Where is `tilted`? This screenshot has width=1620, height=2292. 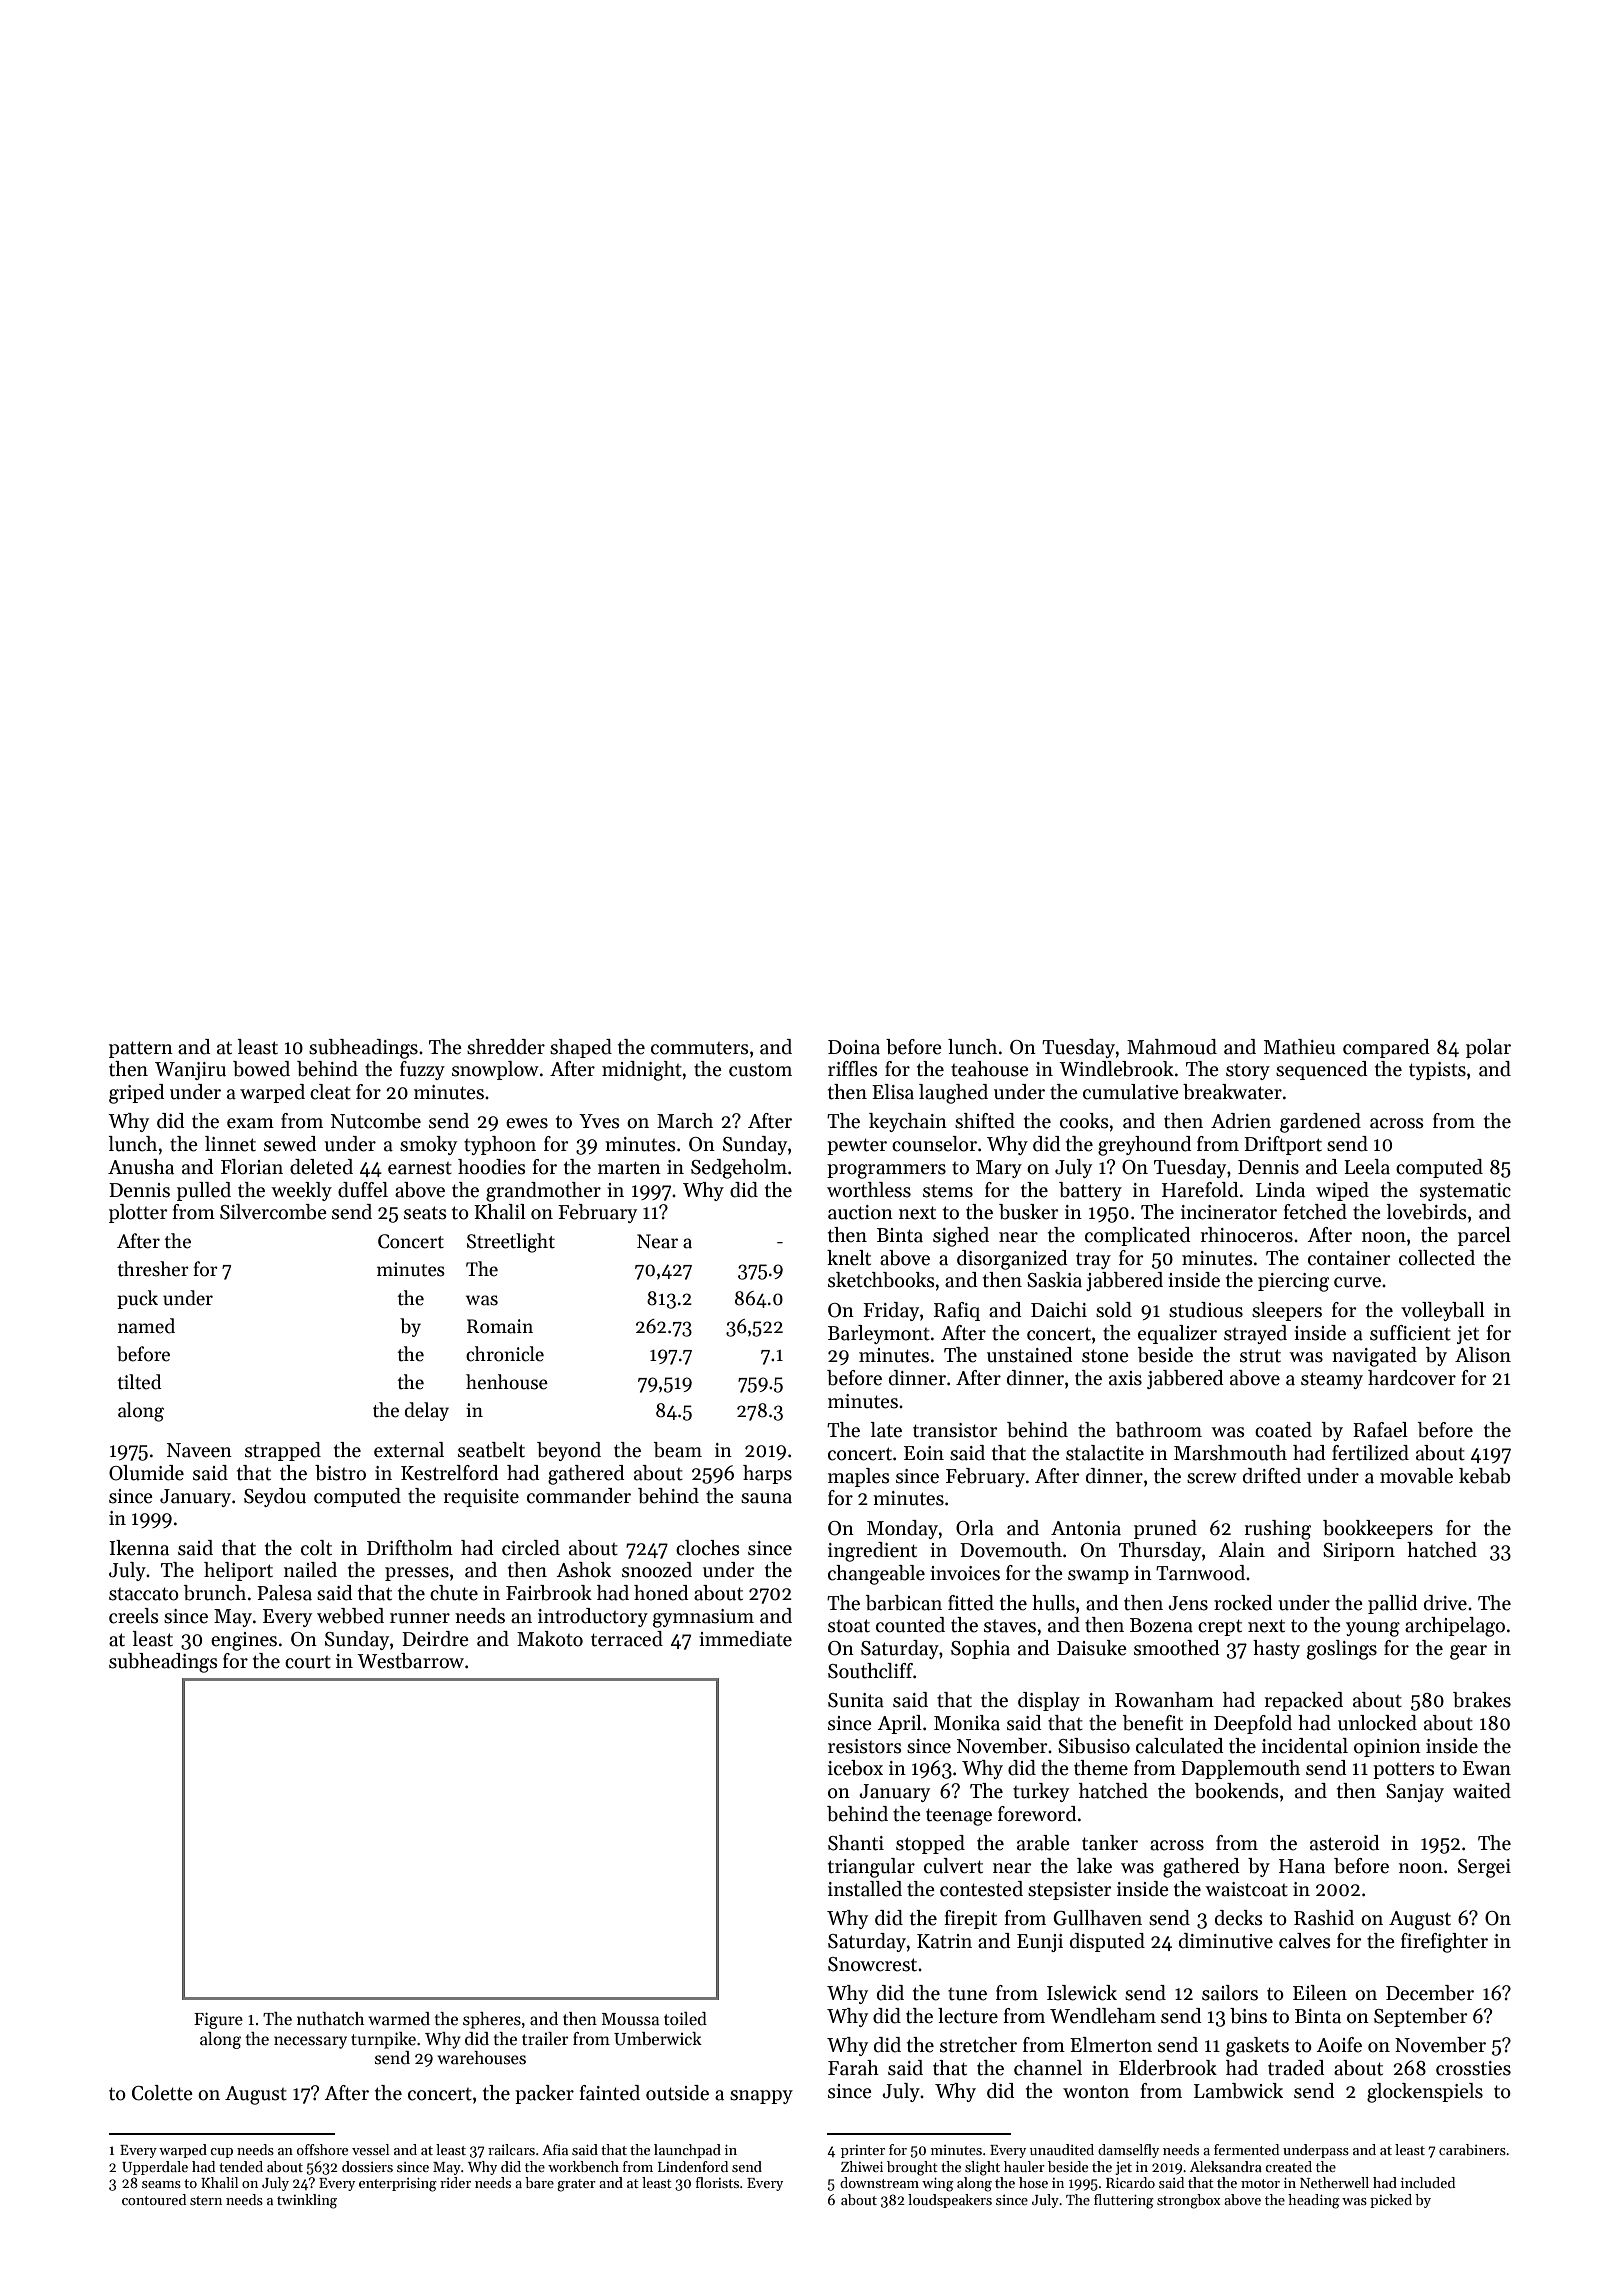
tilted is located at coordinates (139, 1382).
